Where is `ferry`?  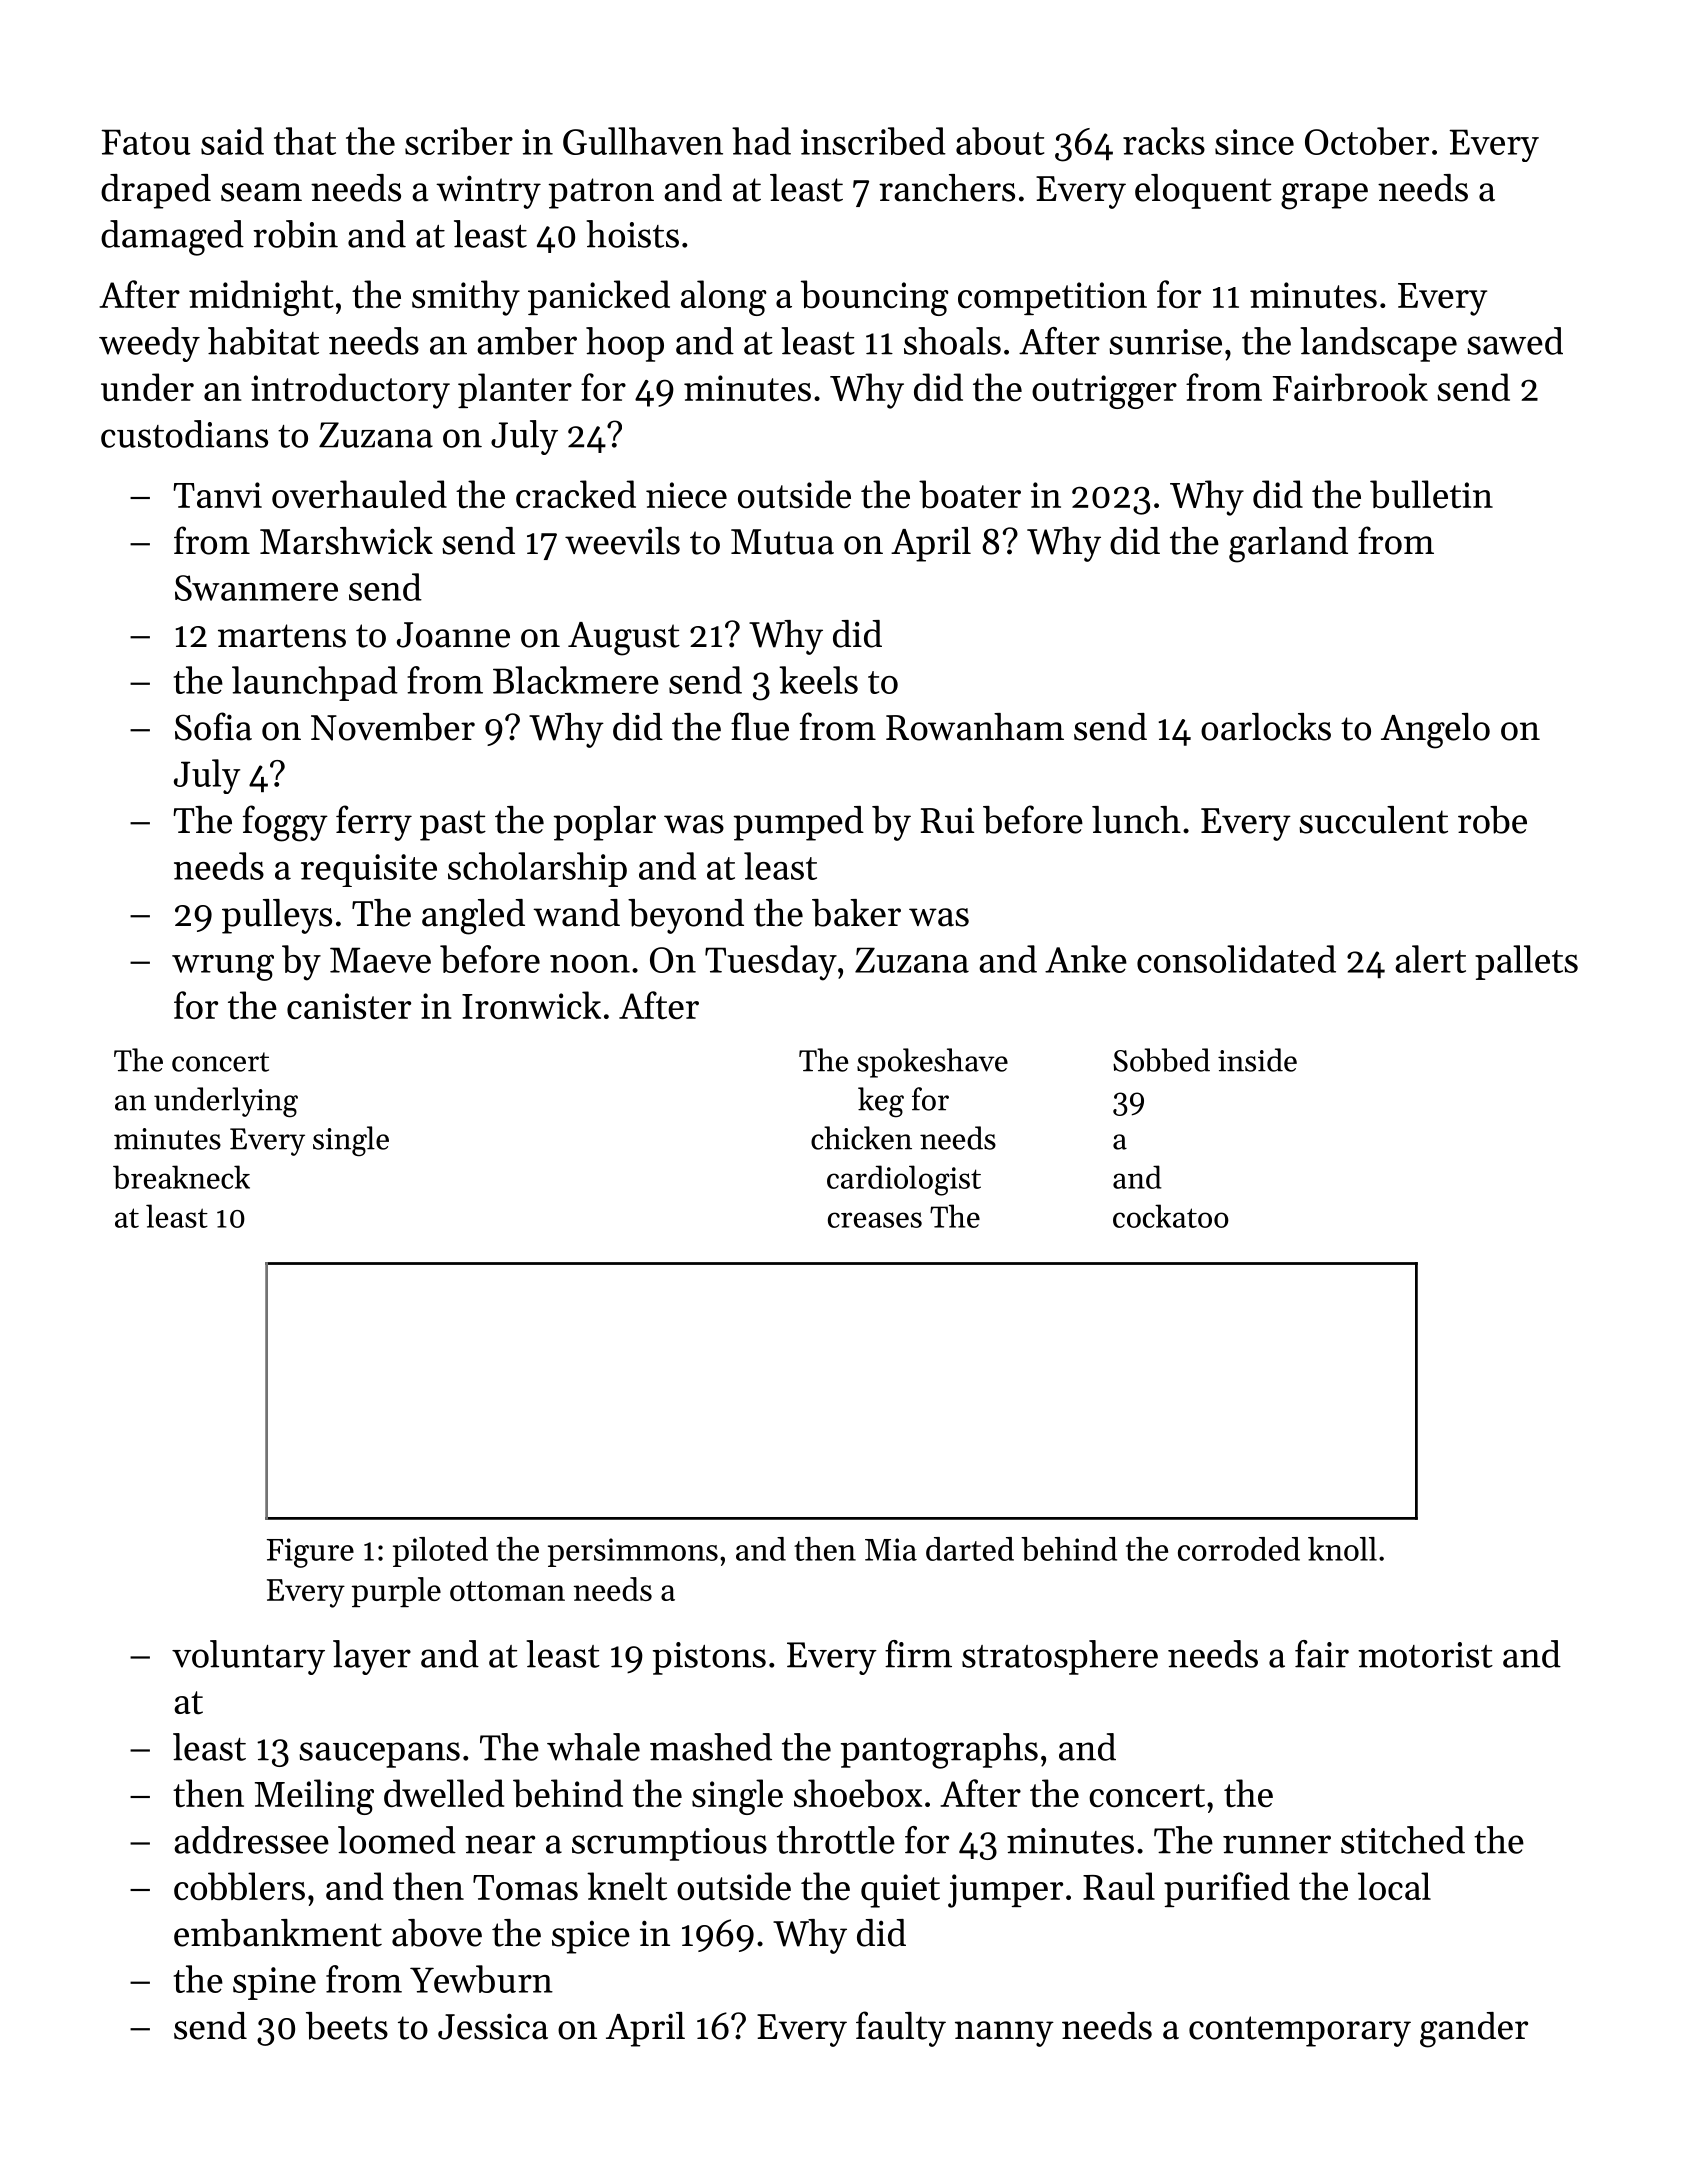 ferry is located at coordinates (374, 823).
